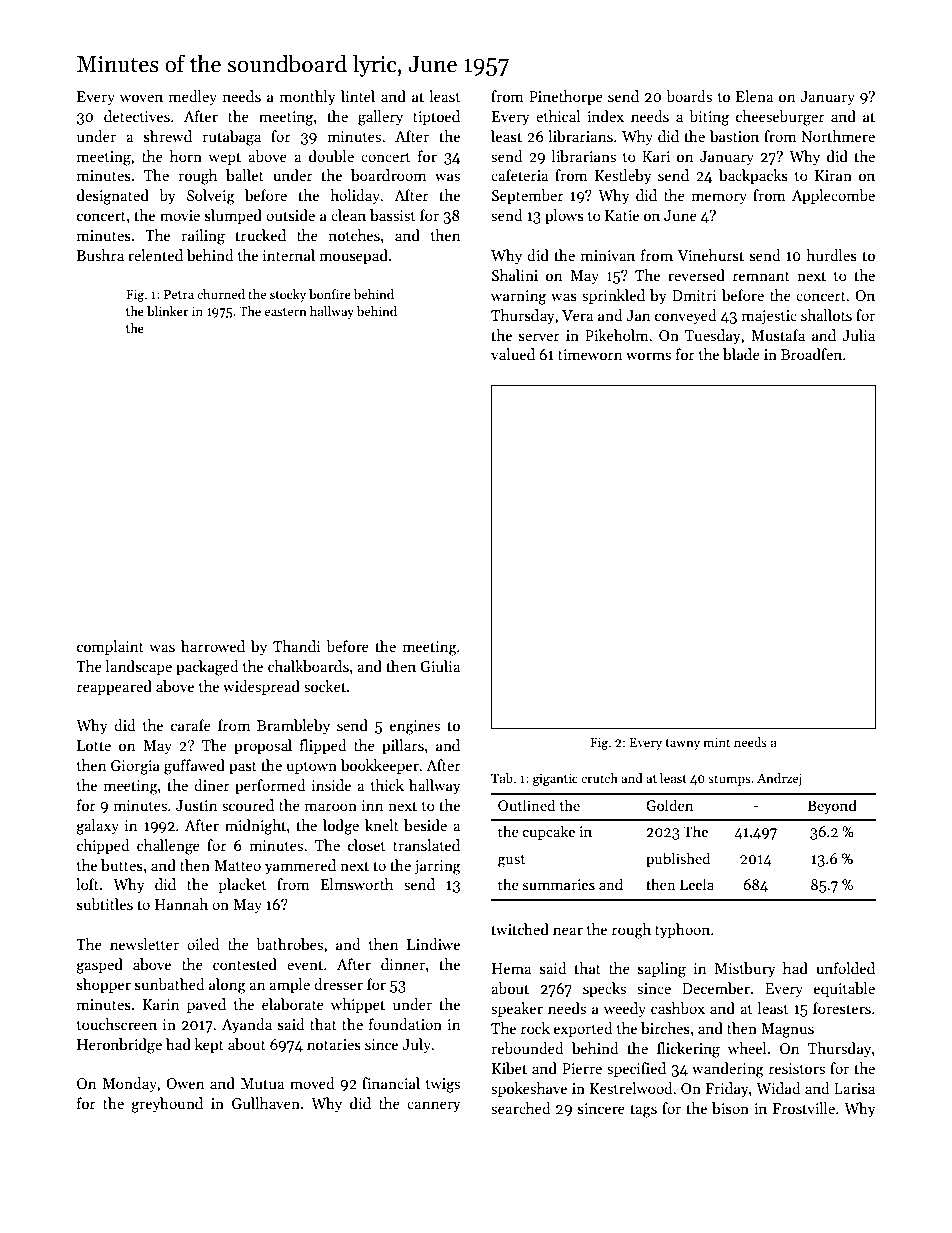  What do you see at coordinates (168, 847) in the document?
I see `challenge` at bounding box center [168, 847].
